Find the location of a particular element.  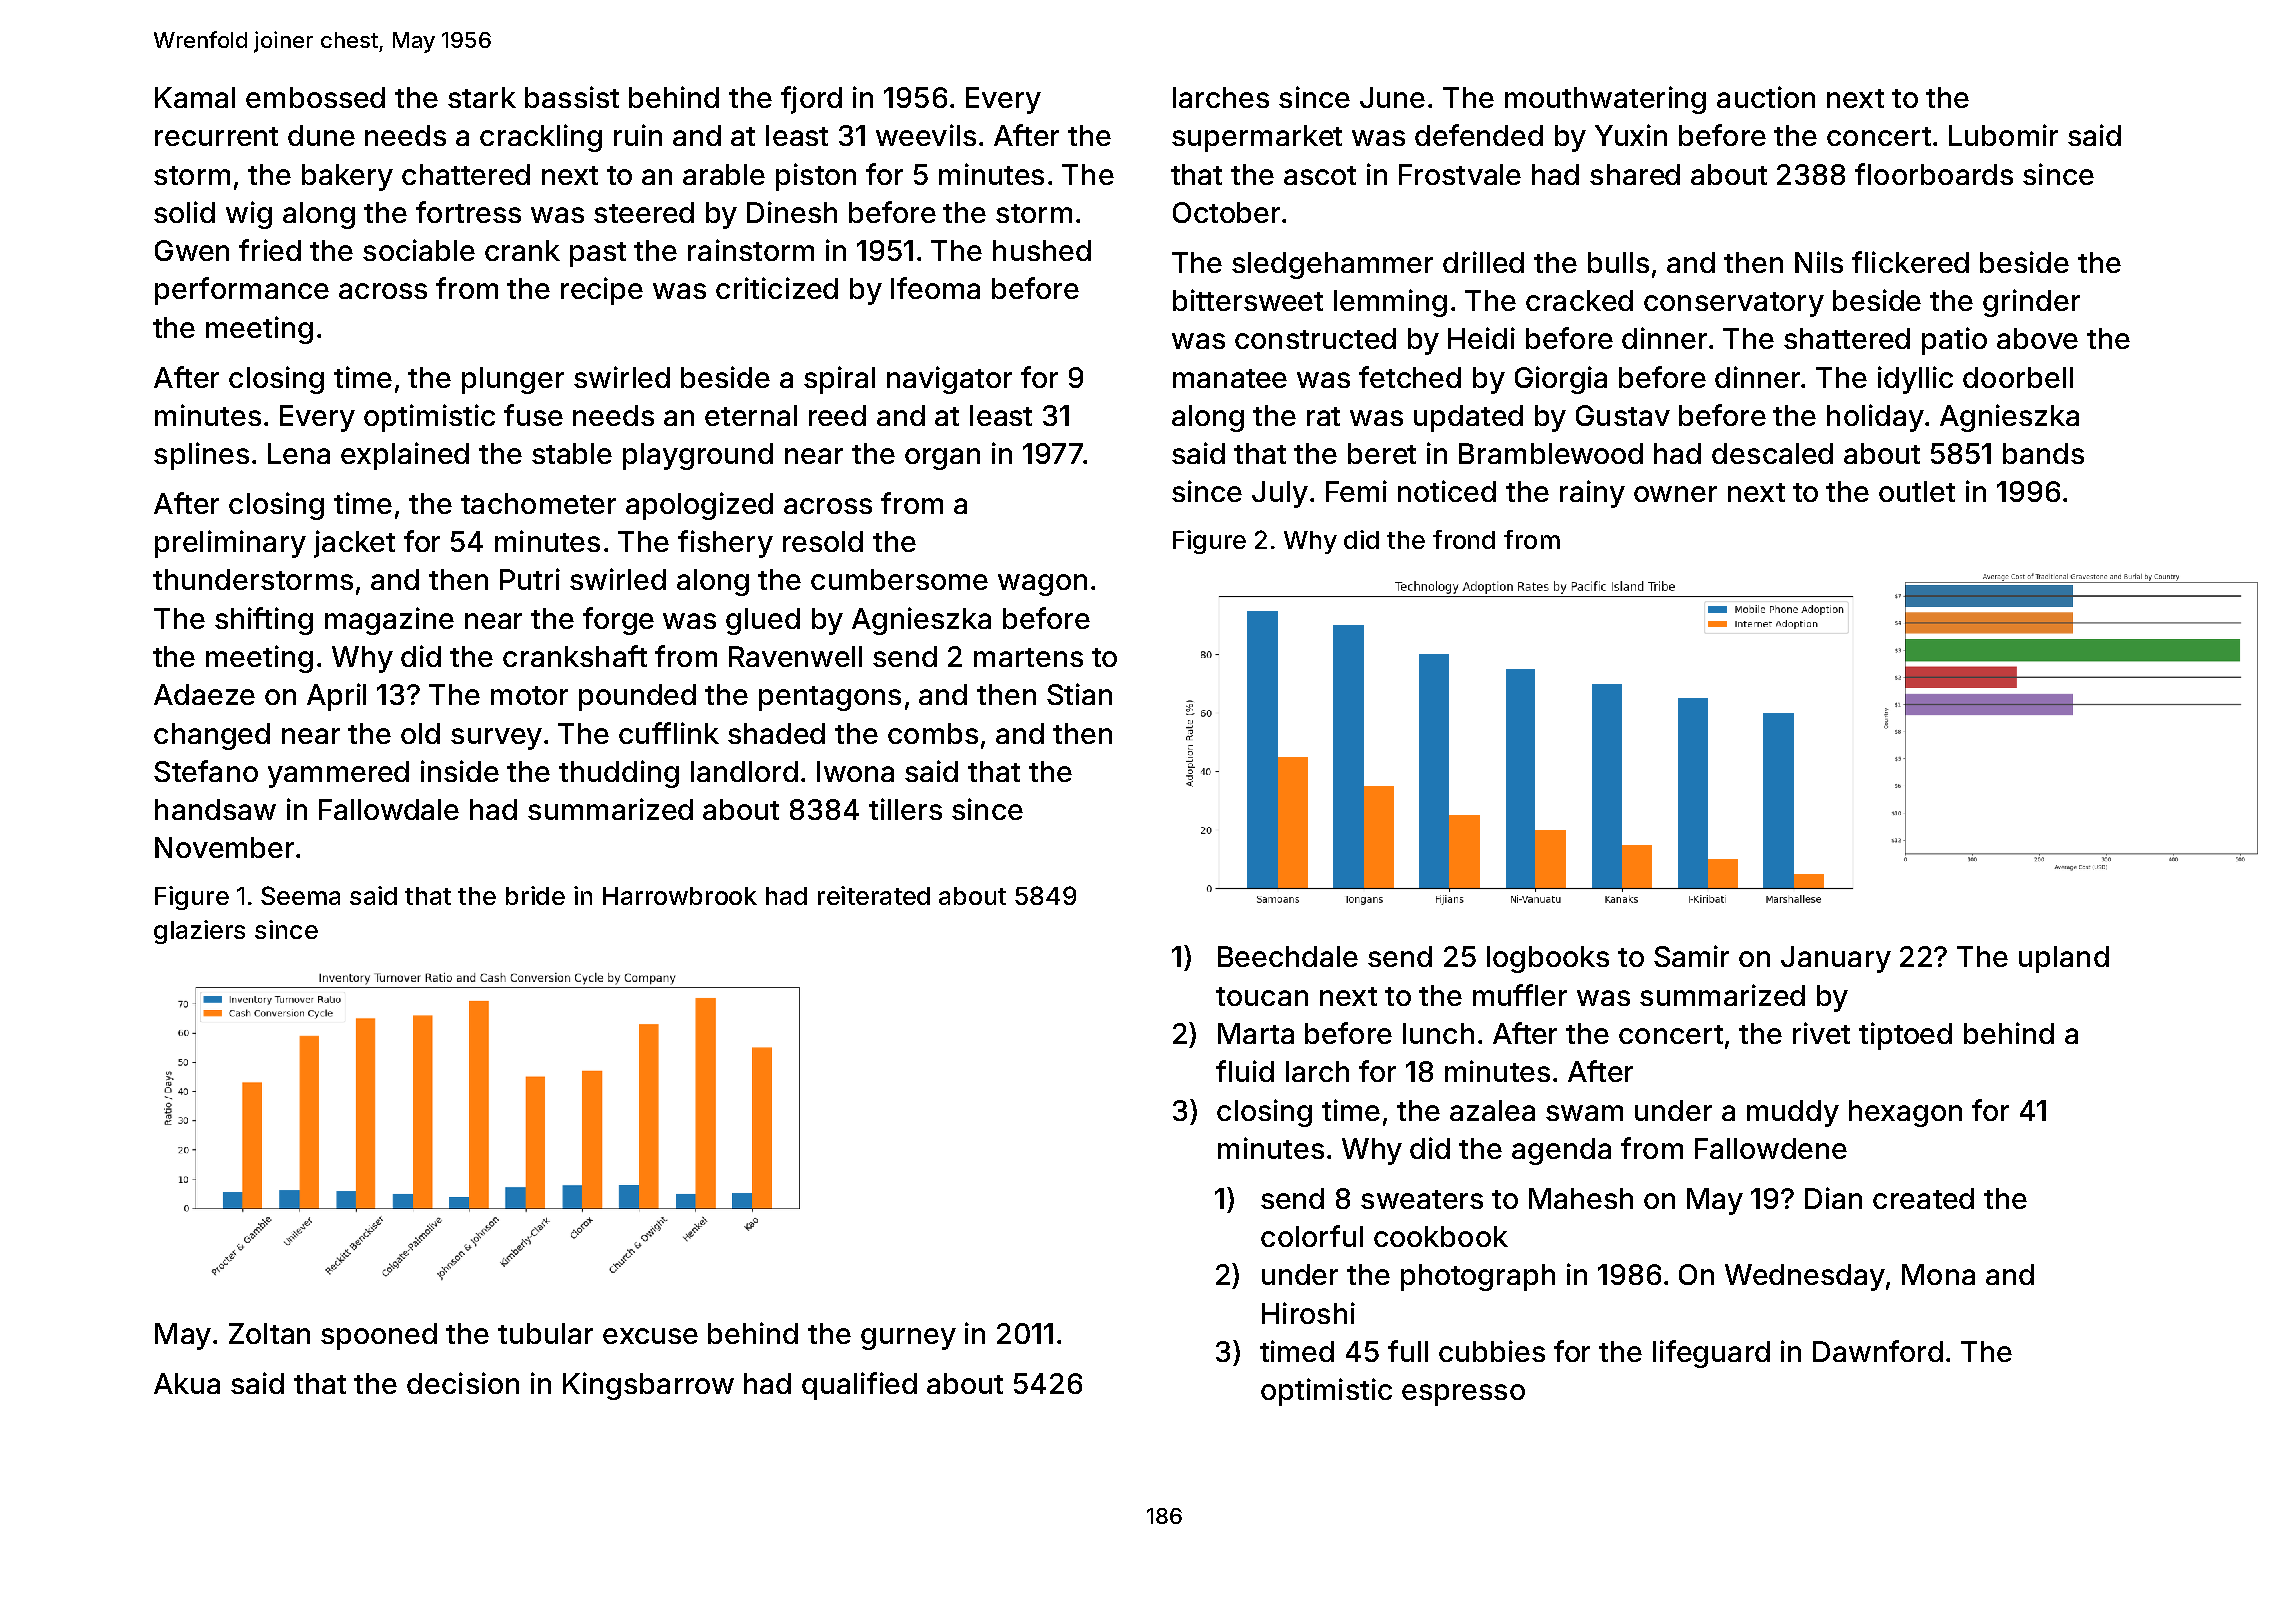

Dawnford is located at coordinates (1878, 1351).
